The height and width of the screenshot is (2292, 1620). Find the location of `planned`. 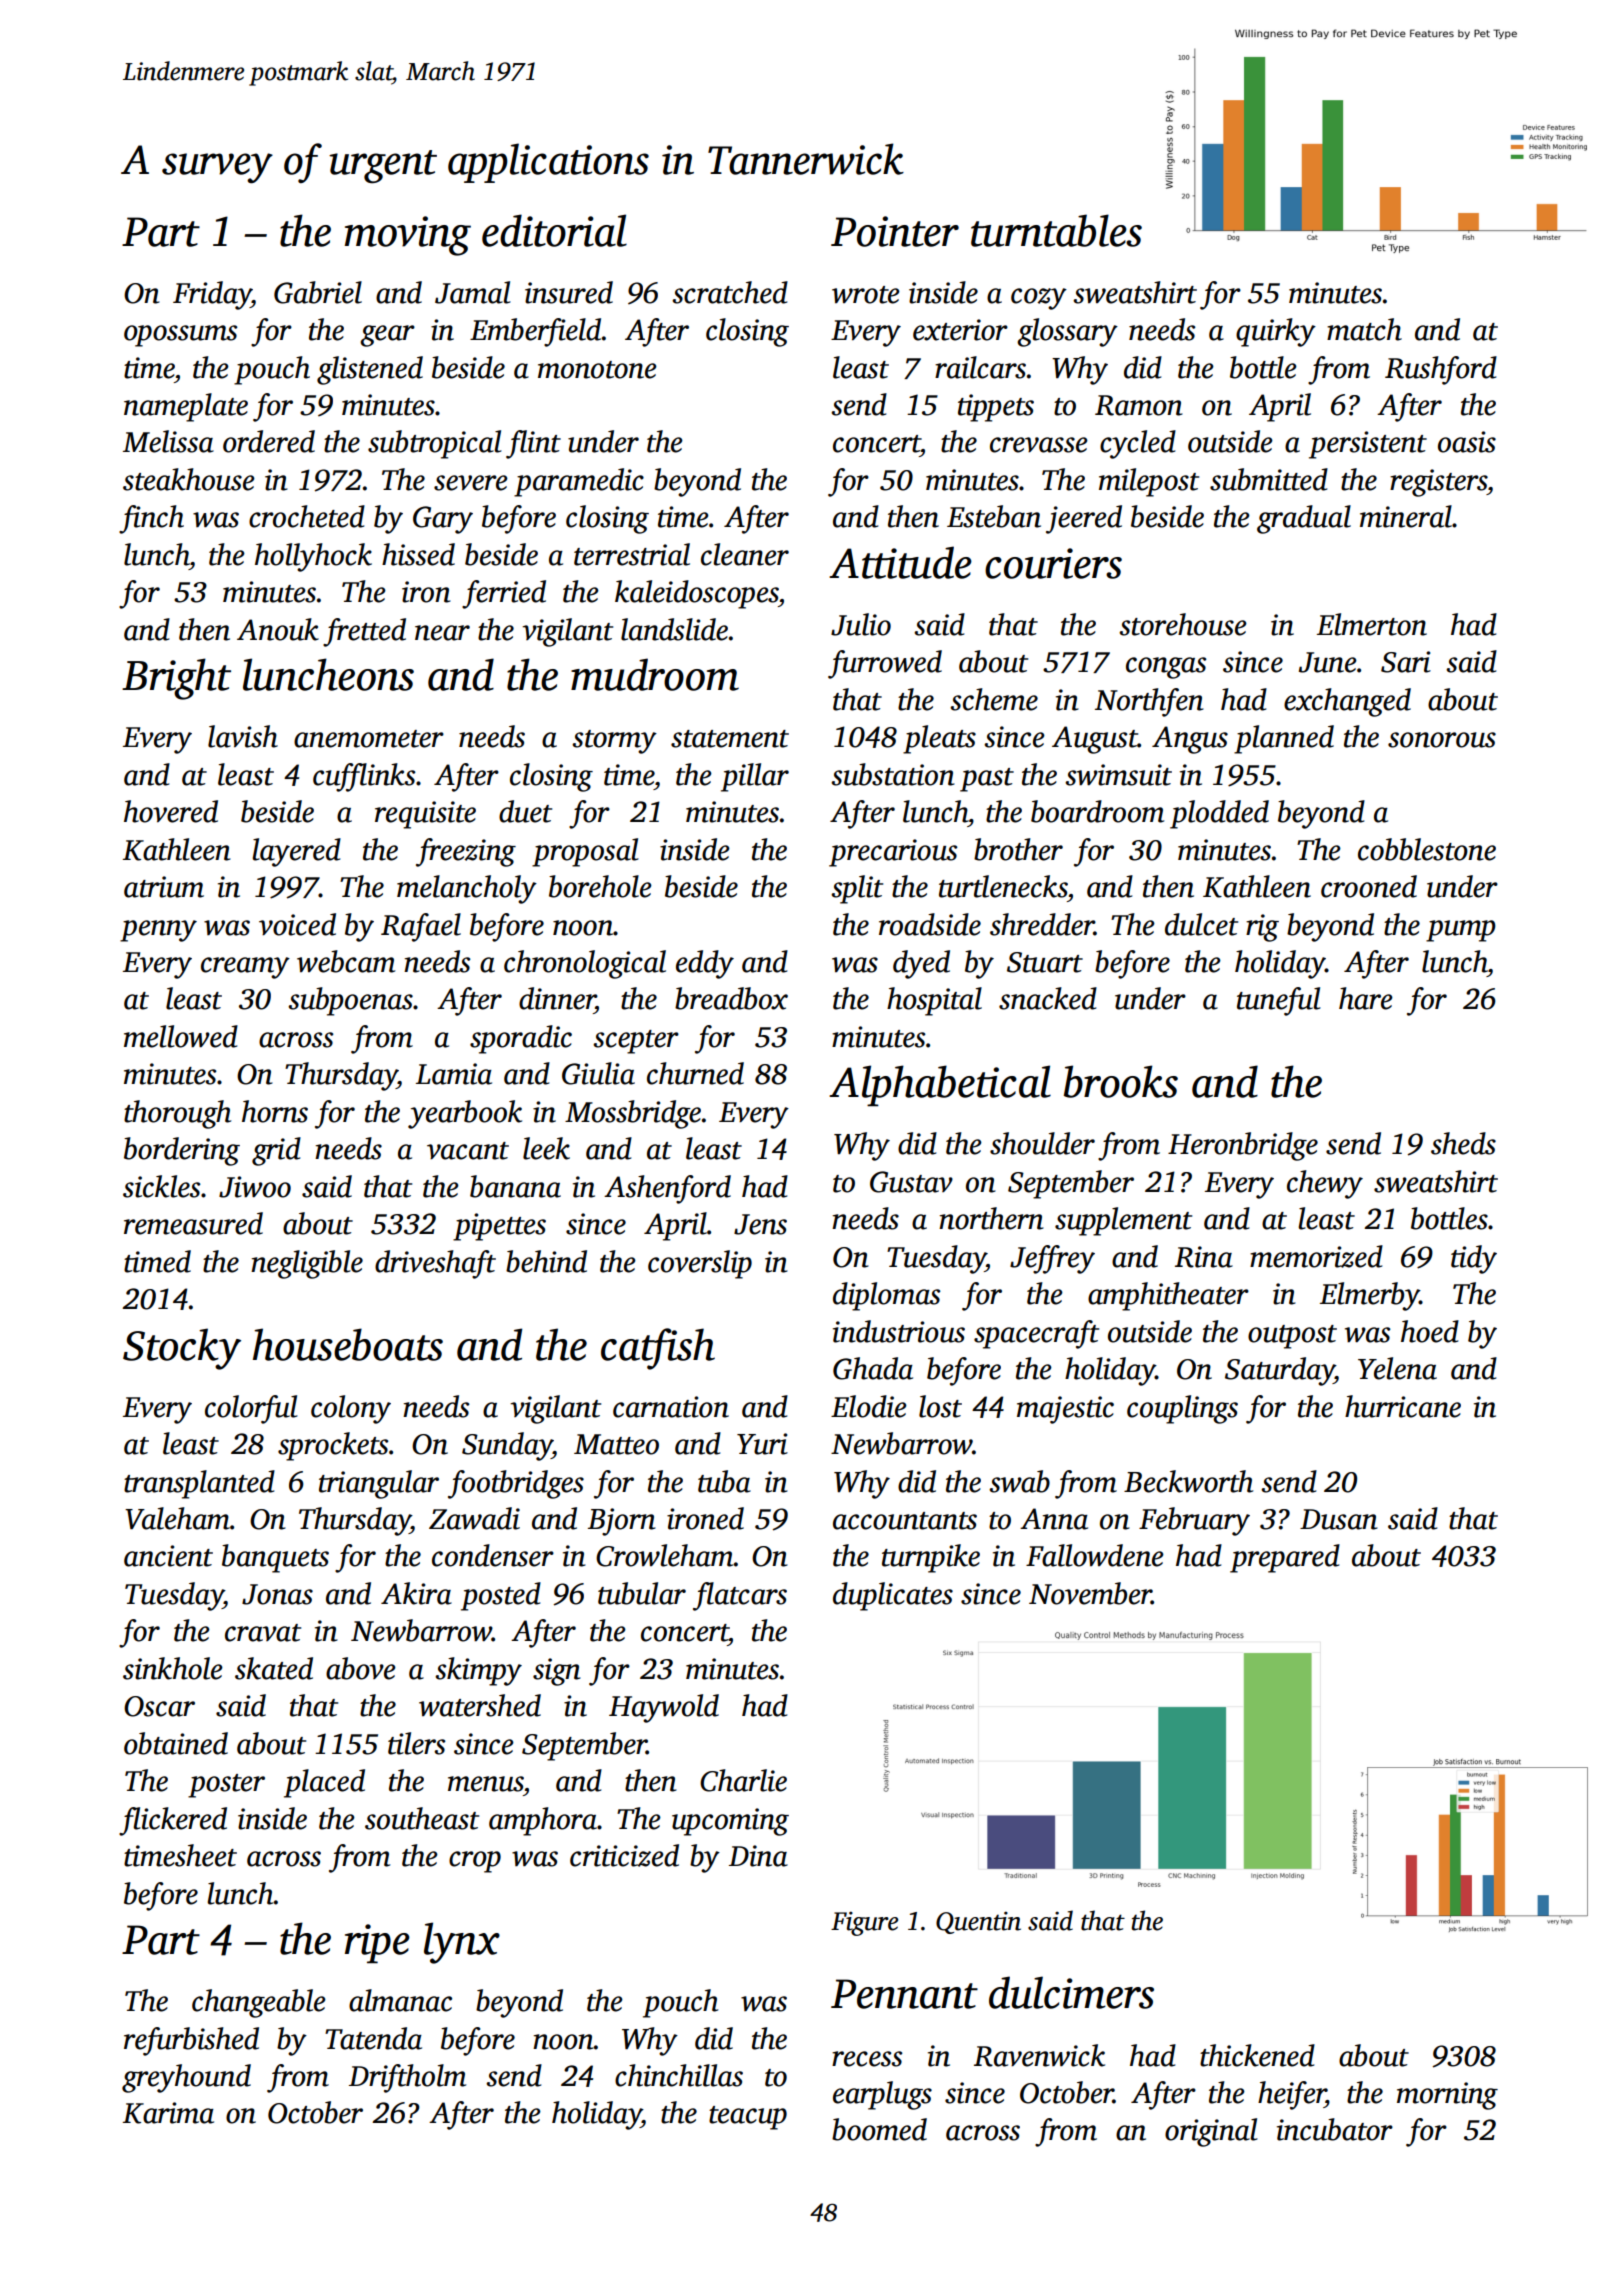

planned is located at coordinates (1284, 739).
